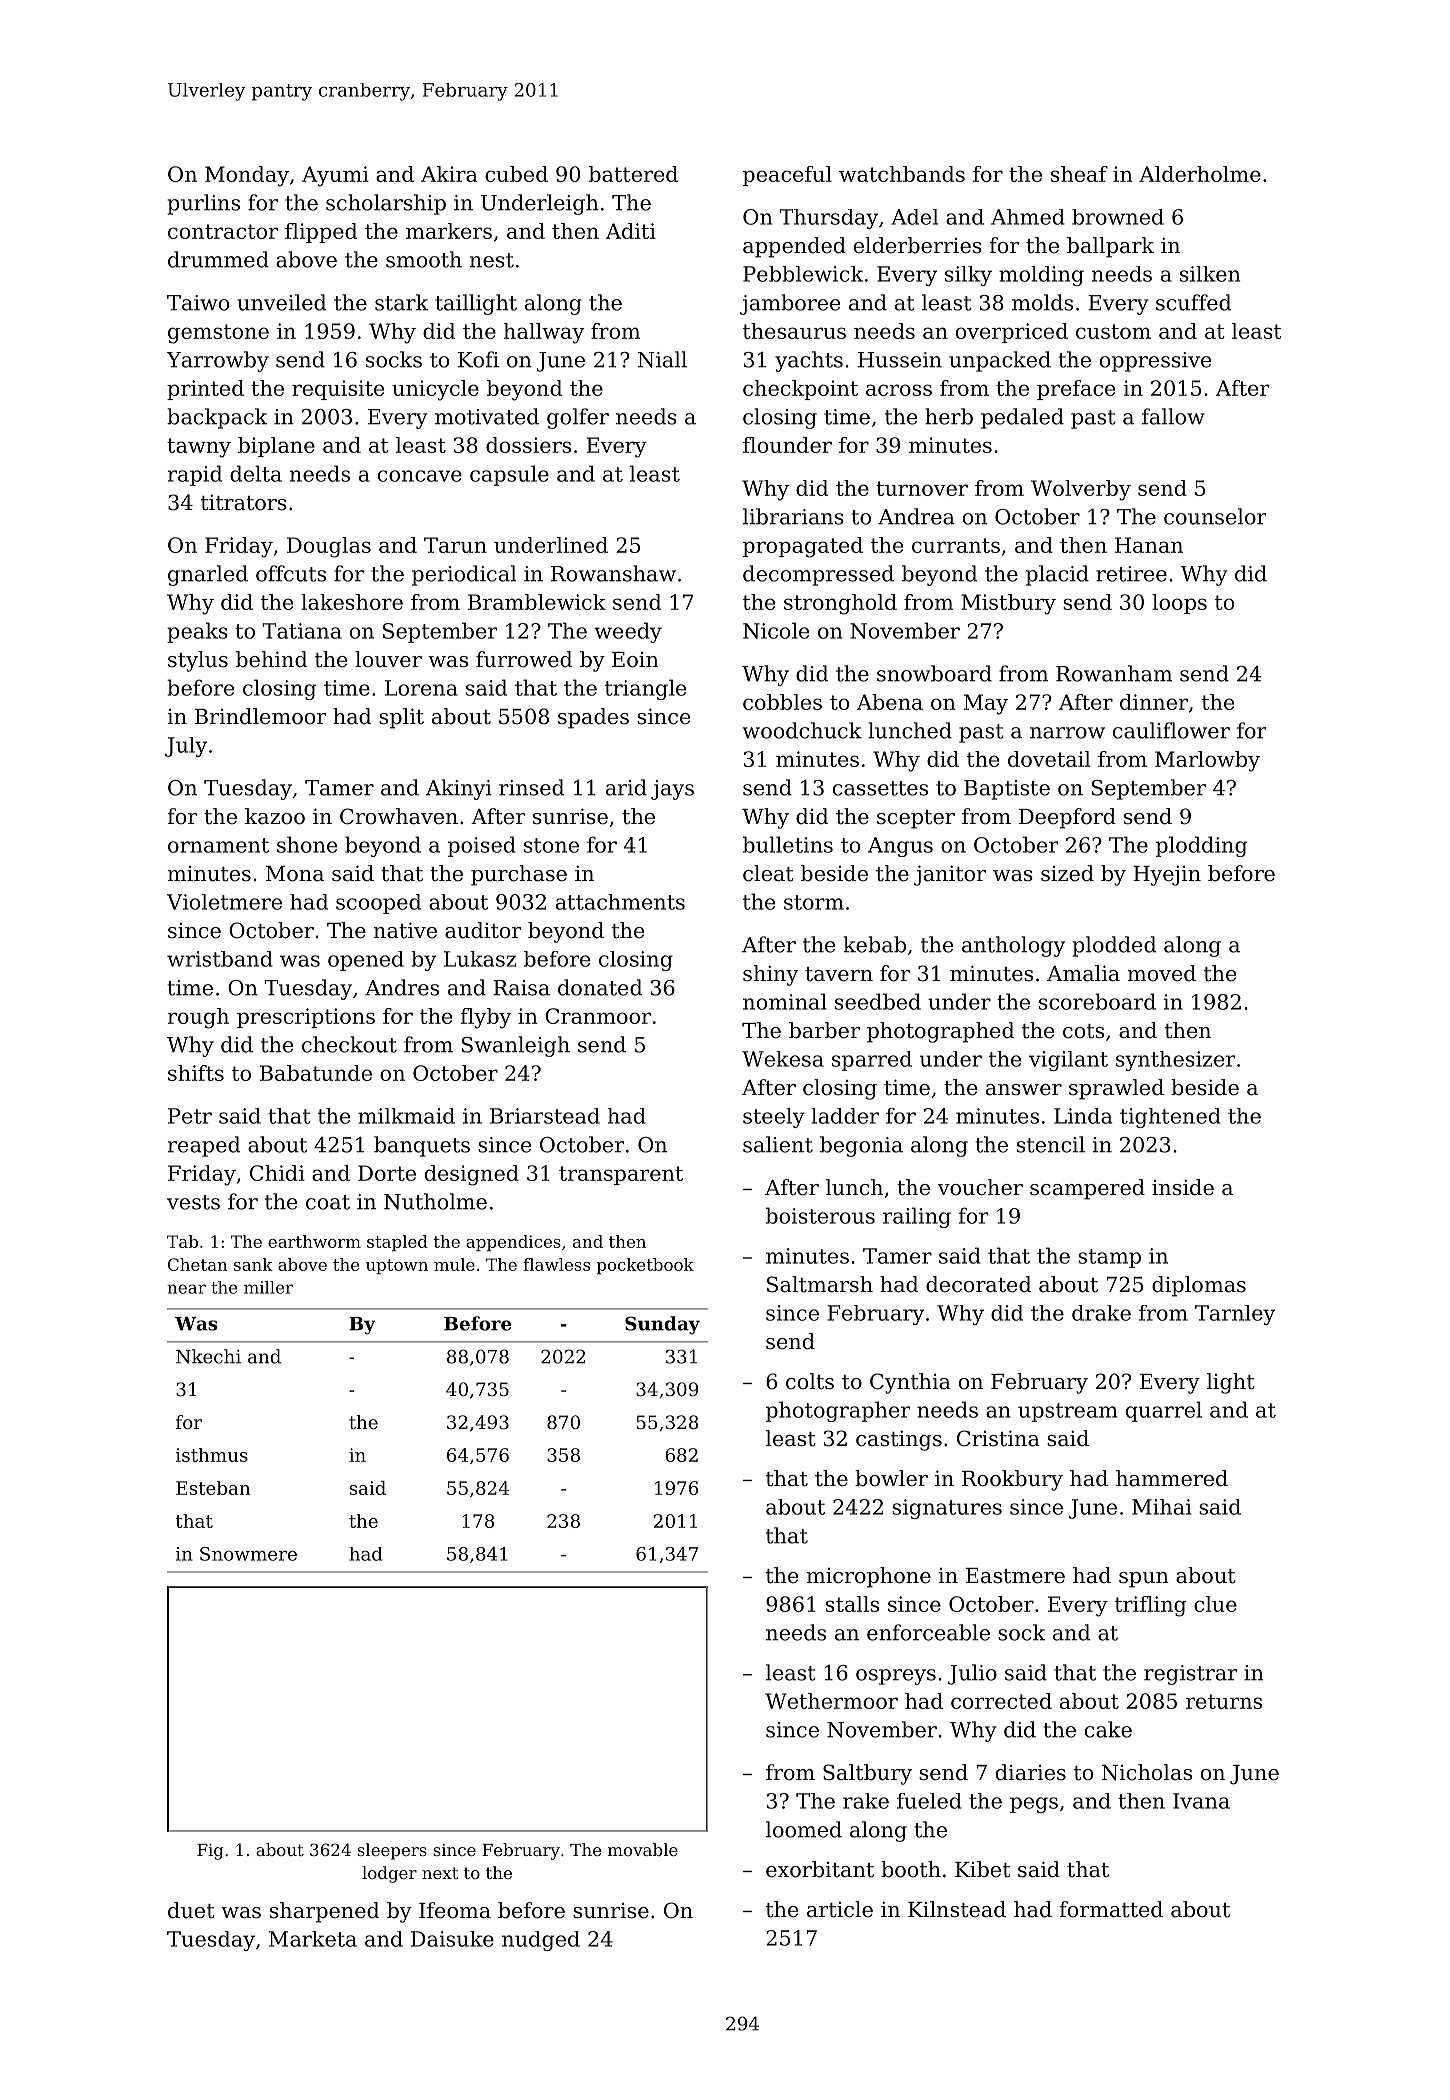 Image resolution: width=1450 pixels, height=2100 pixels. What do you see at coordinates (210, 1852) in the screenshot?
I see `Fig` at bounding box center [210, 1852].
